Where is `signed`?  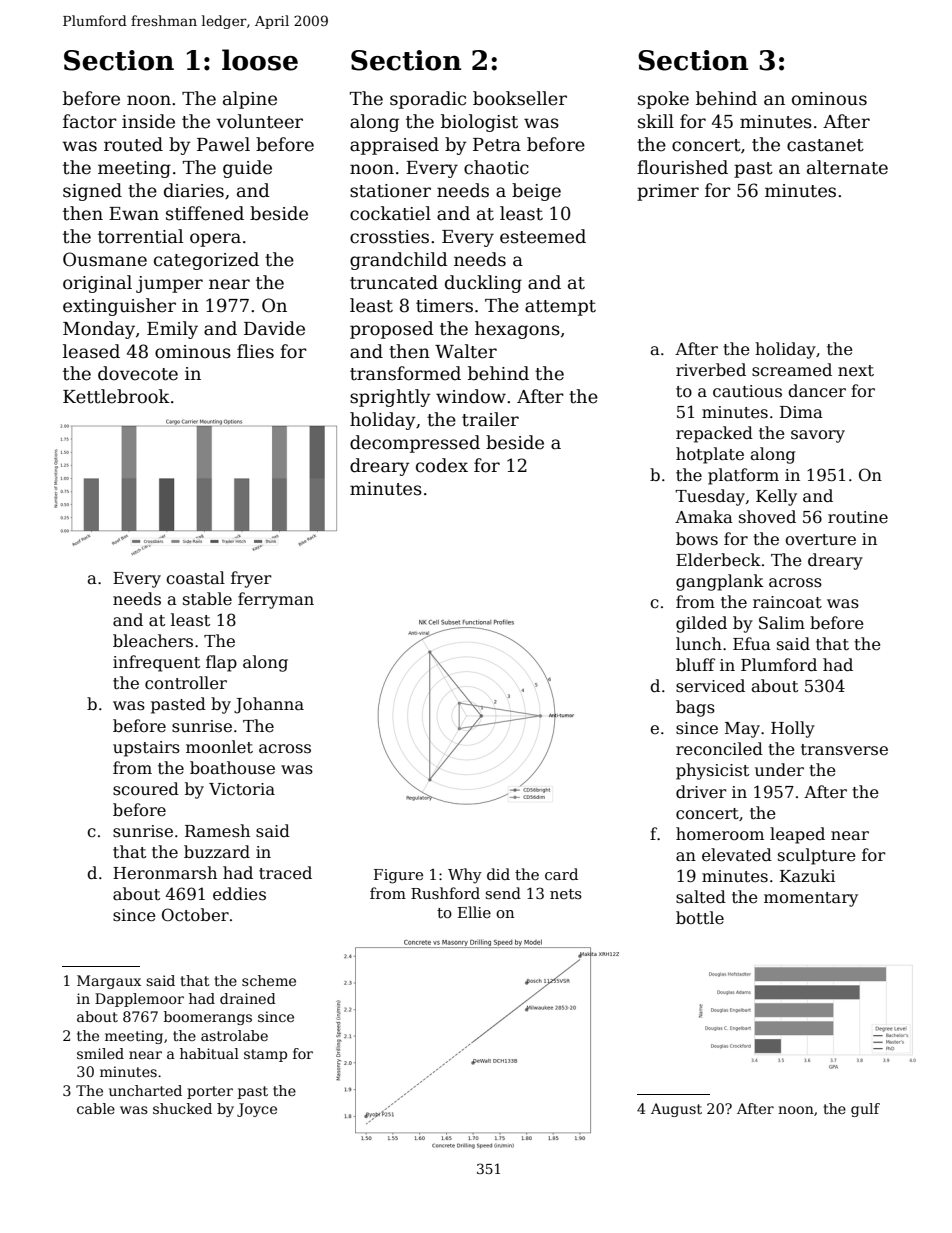
signed is located at coordinates (92, 192).
